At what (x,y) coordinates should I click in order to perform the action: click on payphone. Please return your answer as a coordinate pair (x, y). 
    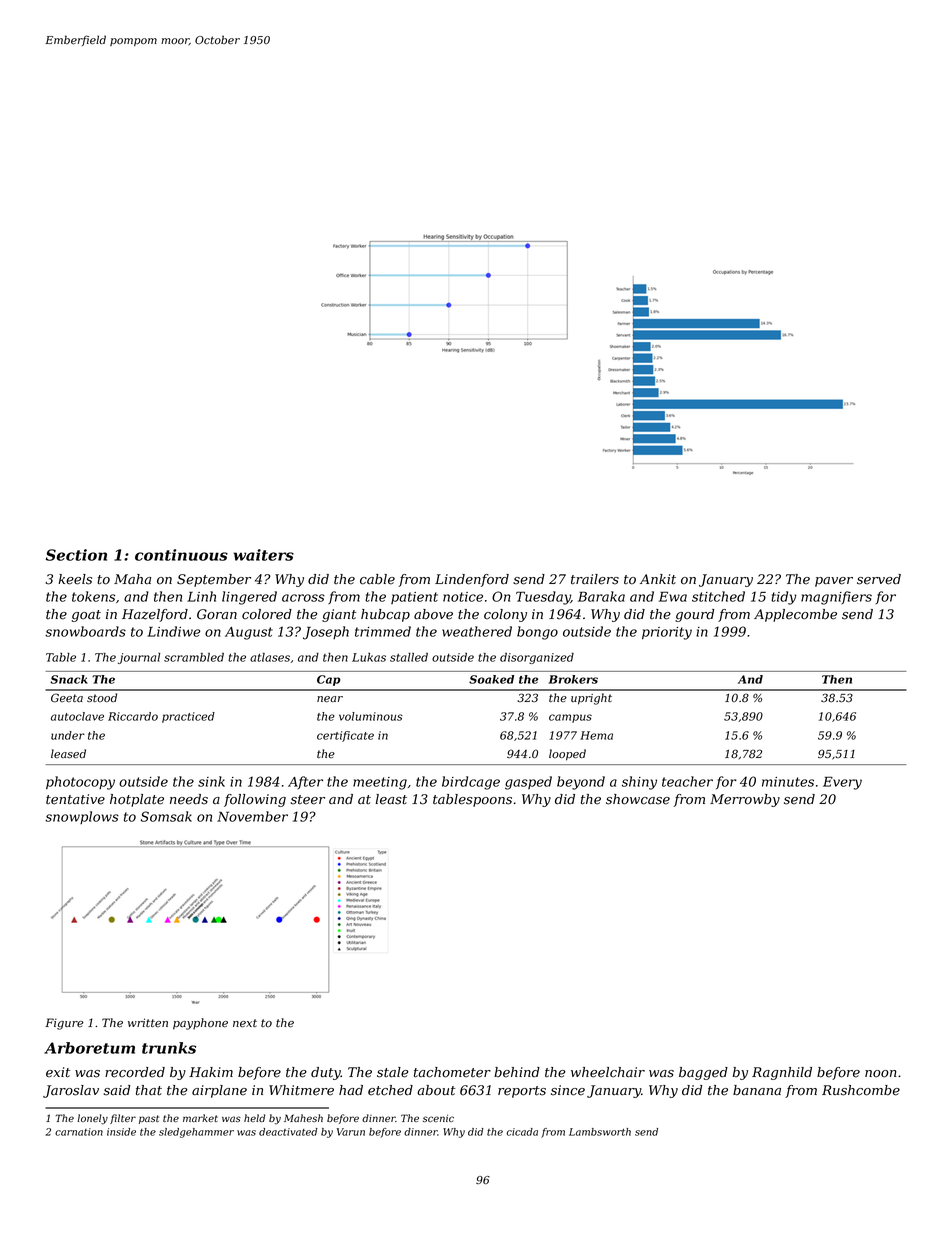
    Looking at the image, I should click on (200, 1024).
